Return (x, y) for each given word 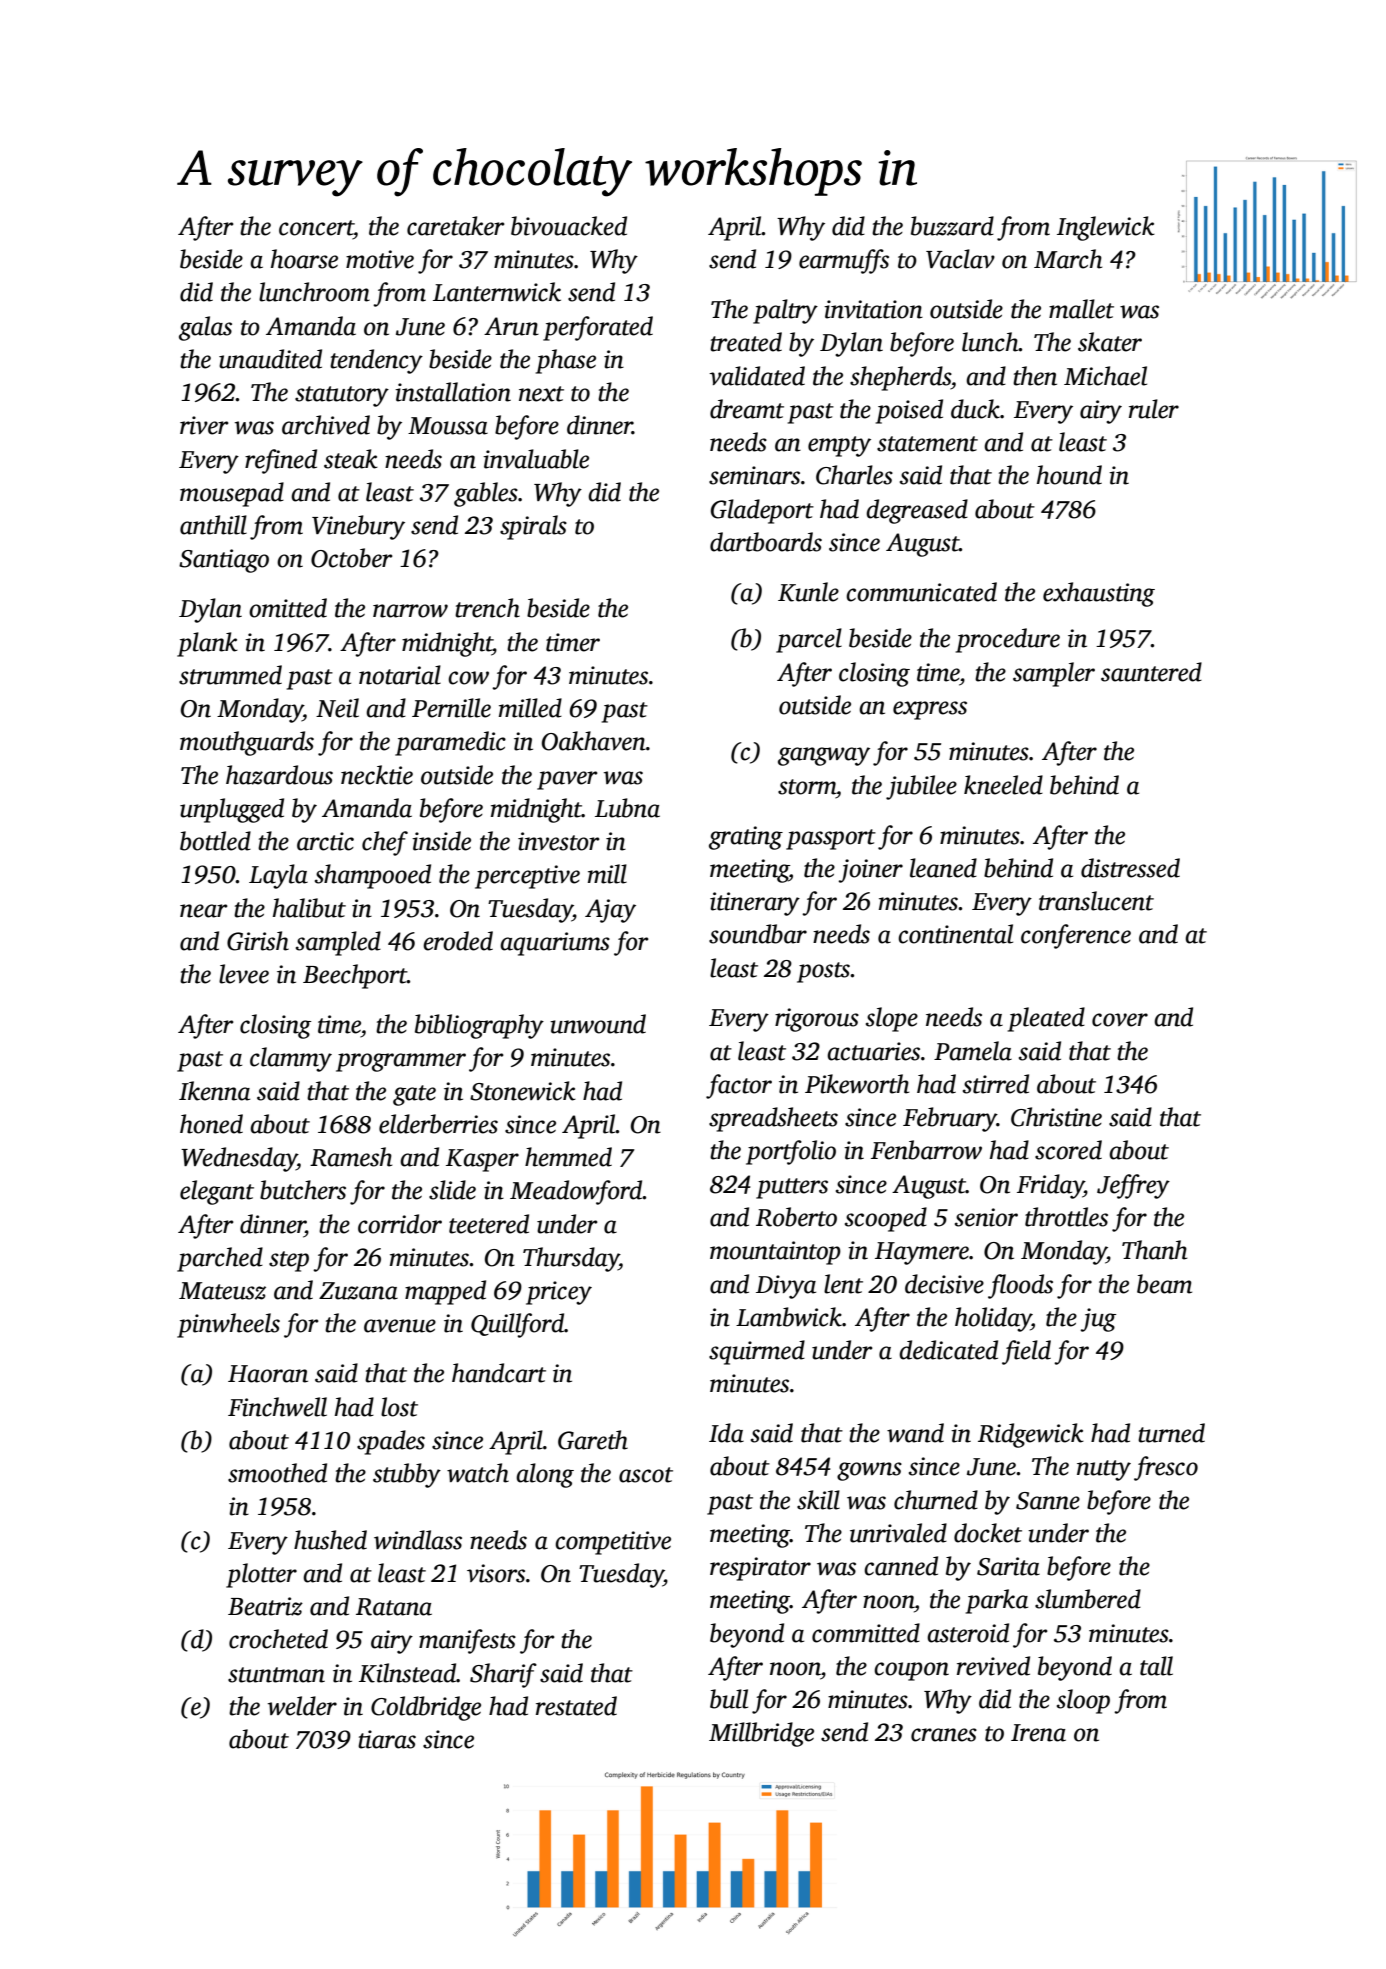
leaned (943, 868)
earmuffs (844, 261)
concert (316, 228)
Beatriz (265, 1606)
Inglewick (1106, 228)
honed (211, 1124)
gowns (869, 1471)
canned (901, 1566)
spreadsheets (773, 1119)
